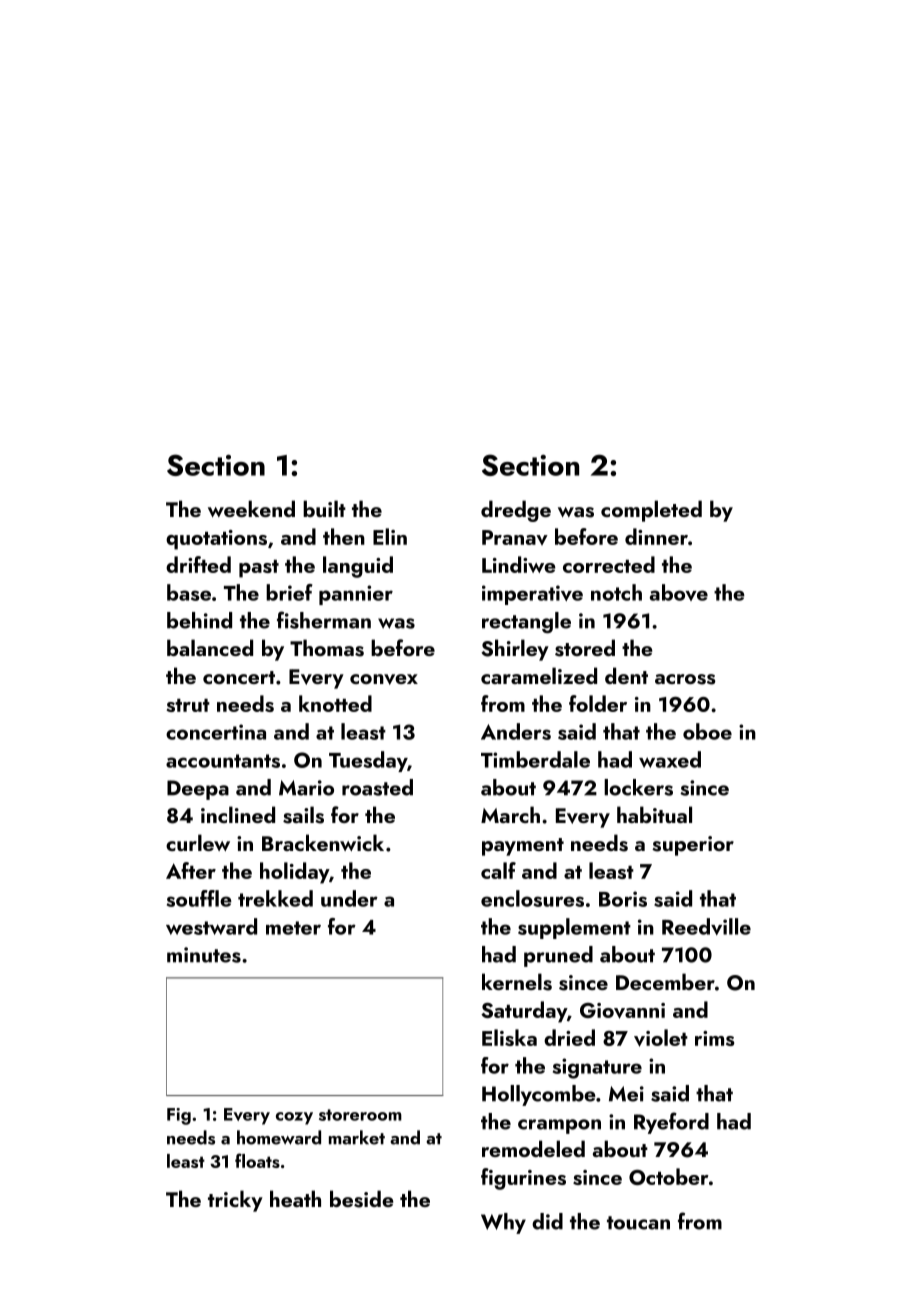 The width and height of the screenshot is (924, 1311). I want to click on Boris, so click(623, 899).
